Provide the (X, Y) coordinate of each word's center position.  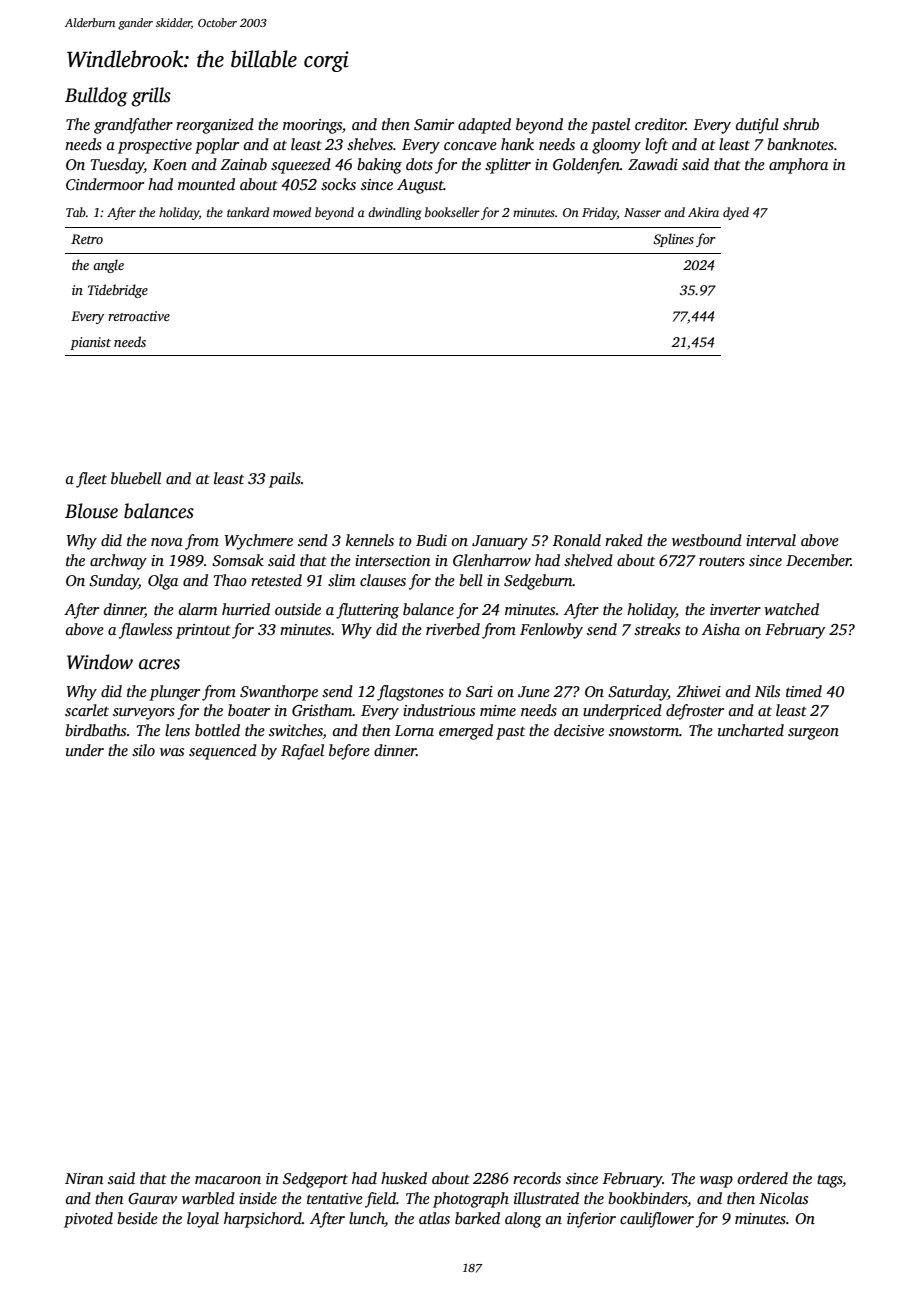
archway (118, 562)
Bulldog (96, 97)
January (500, 542)
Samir (434, 125)
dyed (736, 213)
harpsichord (263, 1220)
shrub (801, 124)
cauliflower (657, 1220)
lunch (367, 1219)
